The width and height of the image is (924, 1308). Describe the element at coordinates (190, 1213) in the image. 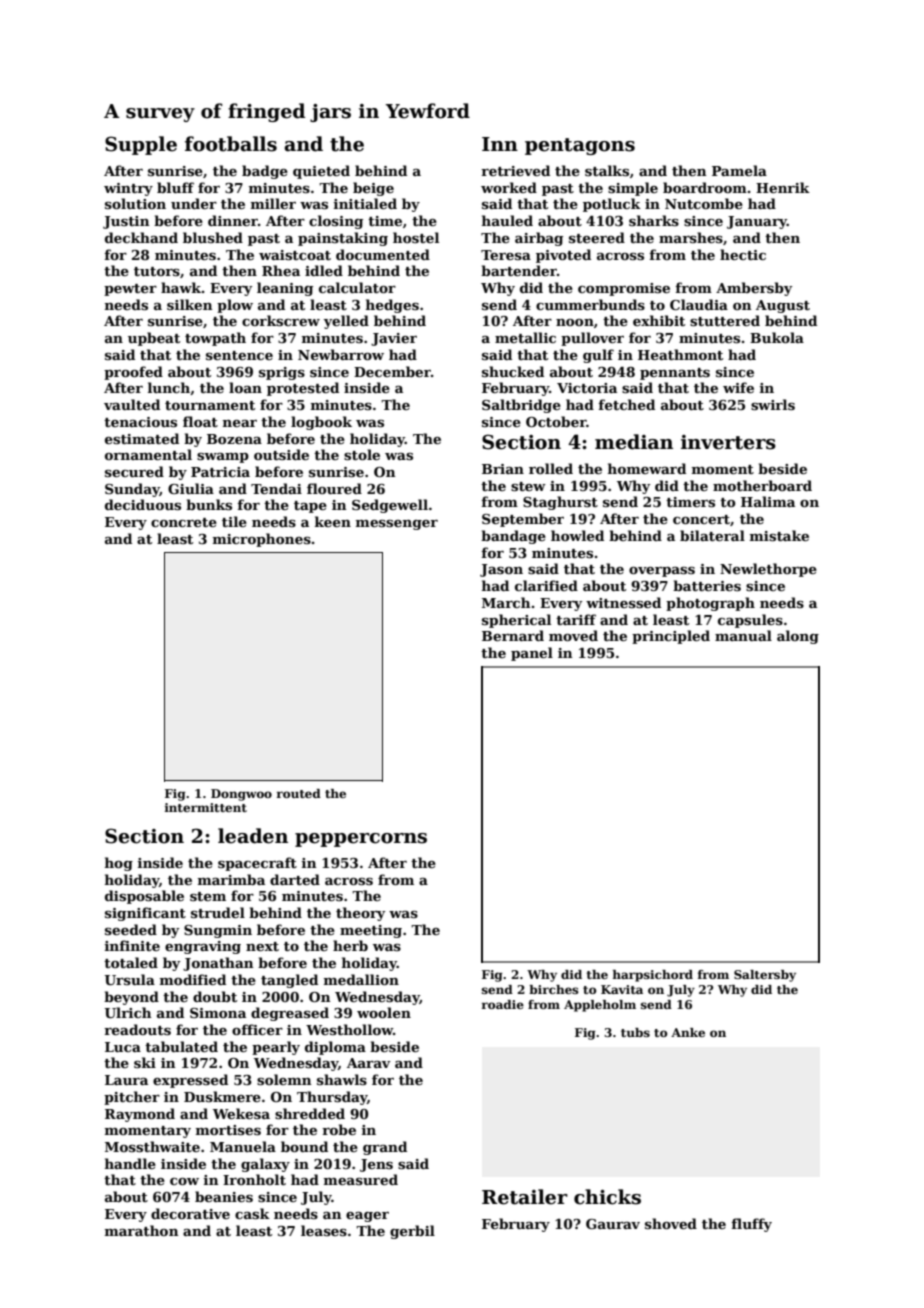

I see `decorative` at that location.
